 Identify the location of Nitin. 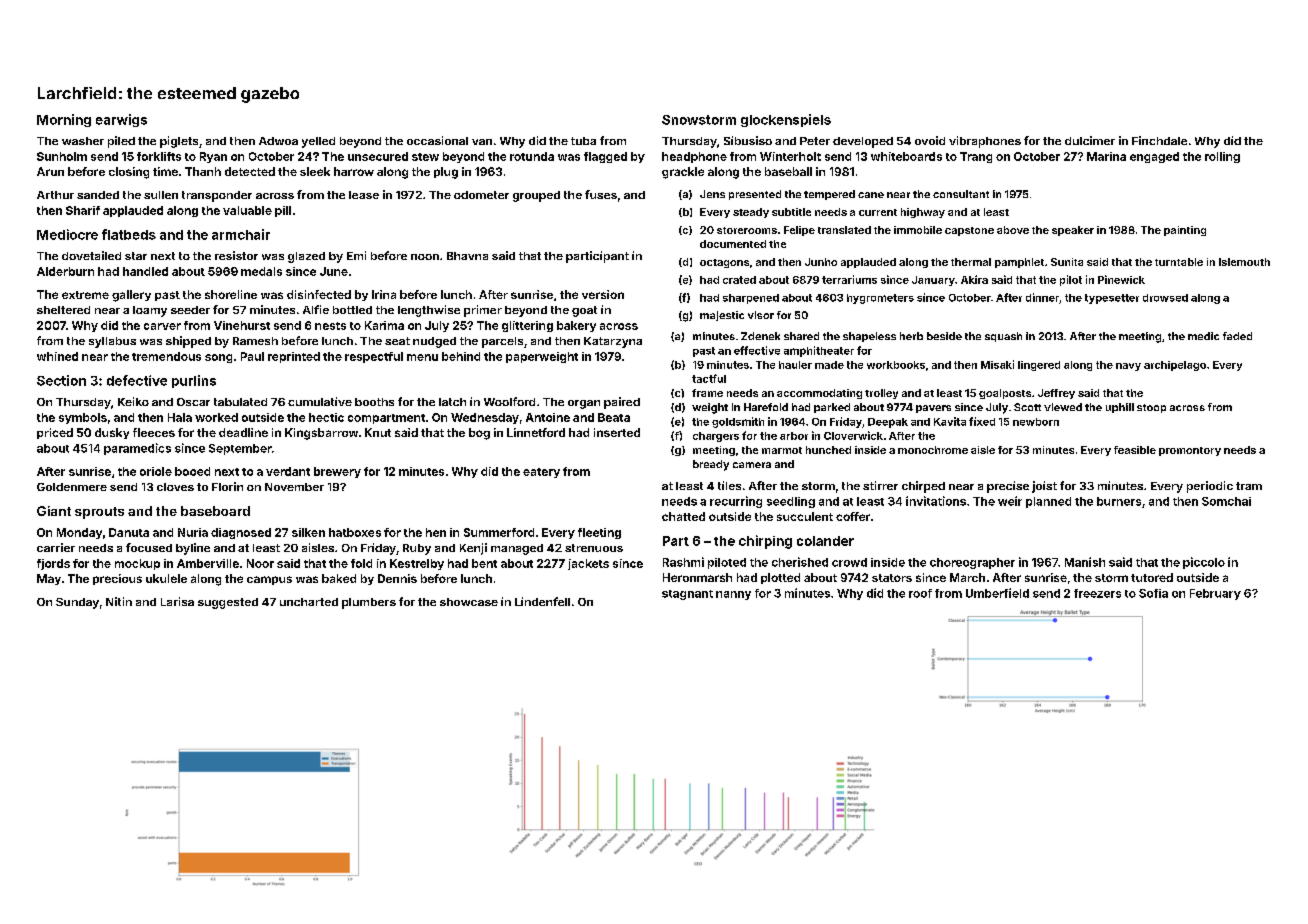
(119, 601).
